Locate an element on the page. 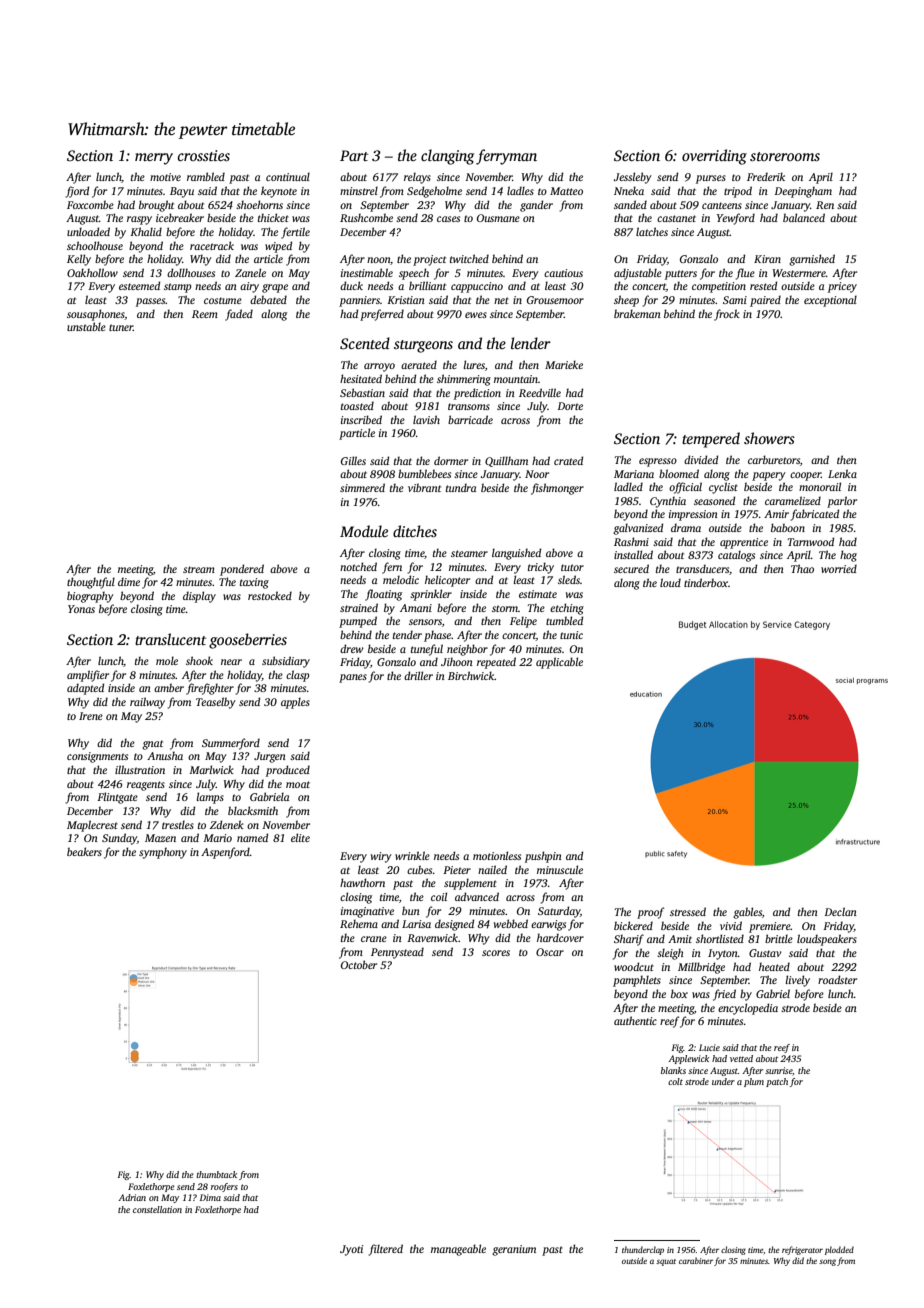  scores is located at coordinates (496, 953).
